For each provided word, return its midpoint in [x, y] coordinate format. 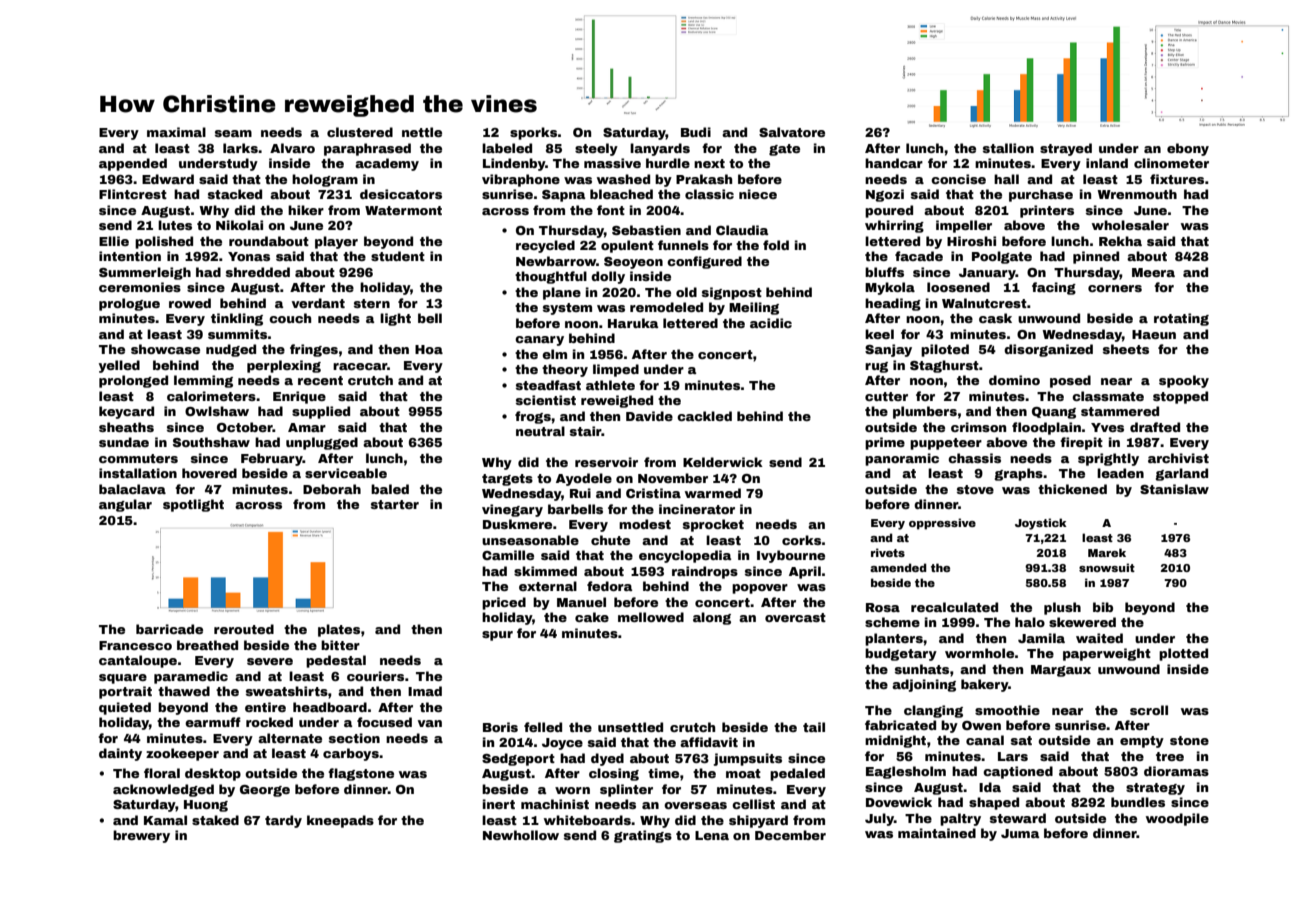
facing [1054, 288]
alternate [290, 738]
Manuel [581, 602]
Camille [508, 555]
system [567, 309]
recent [320, 380]
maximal [176, 132]
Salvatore [792, 132]
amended [898, 567]
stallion [1008, 148]
